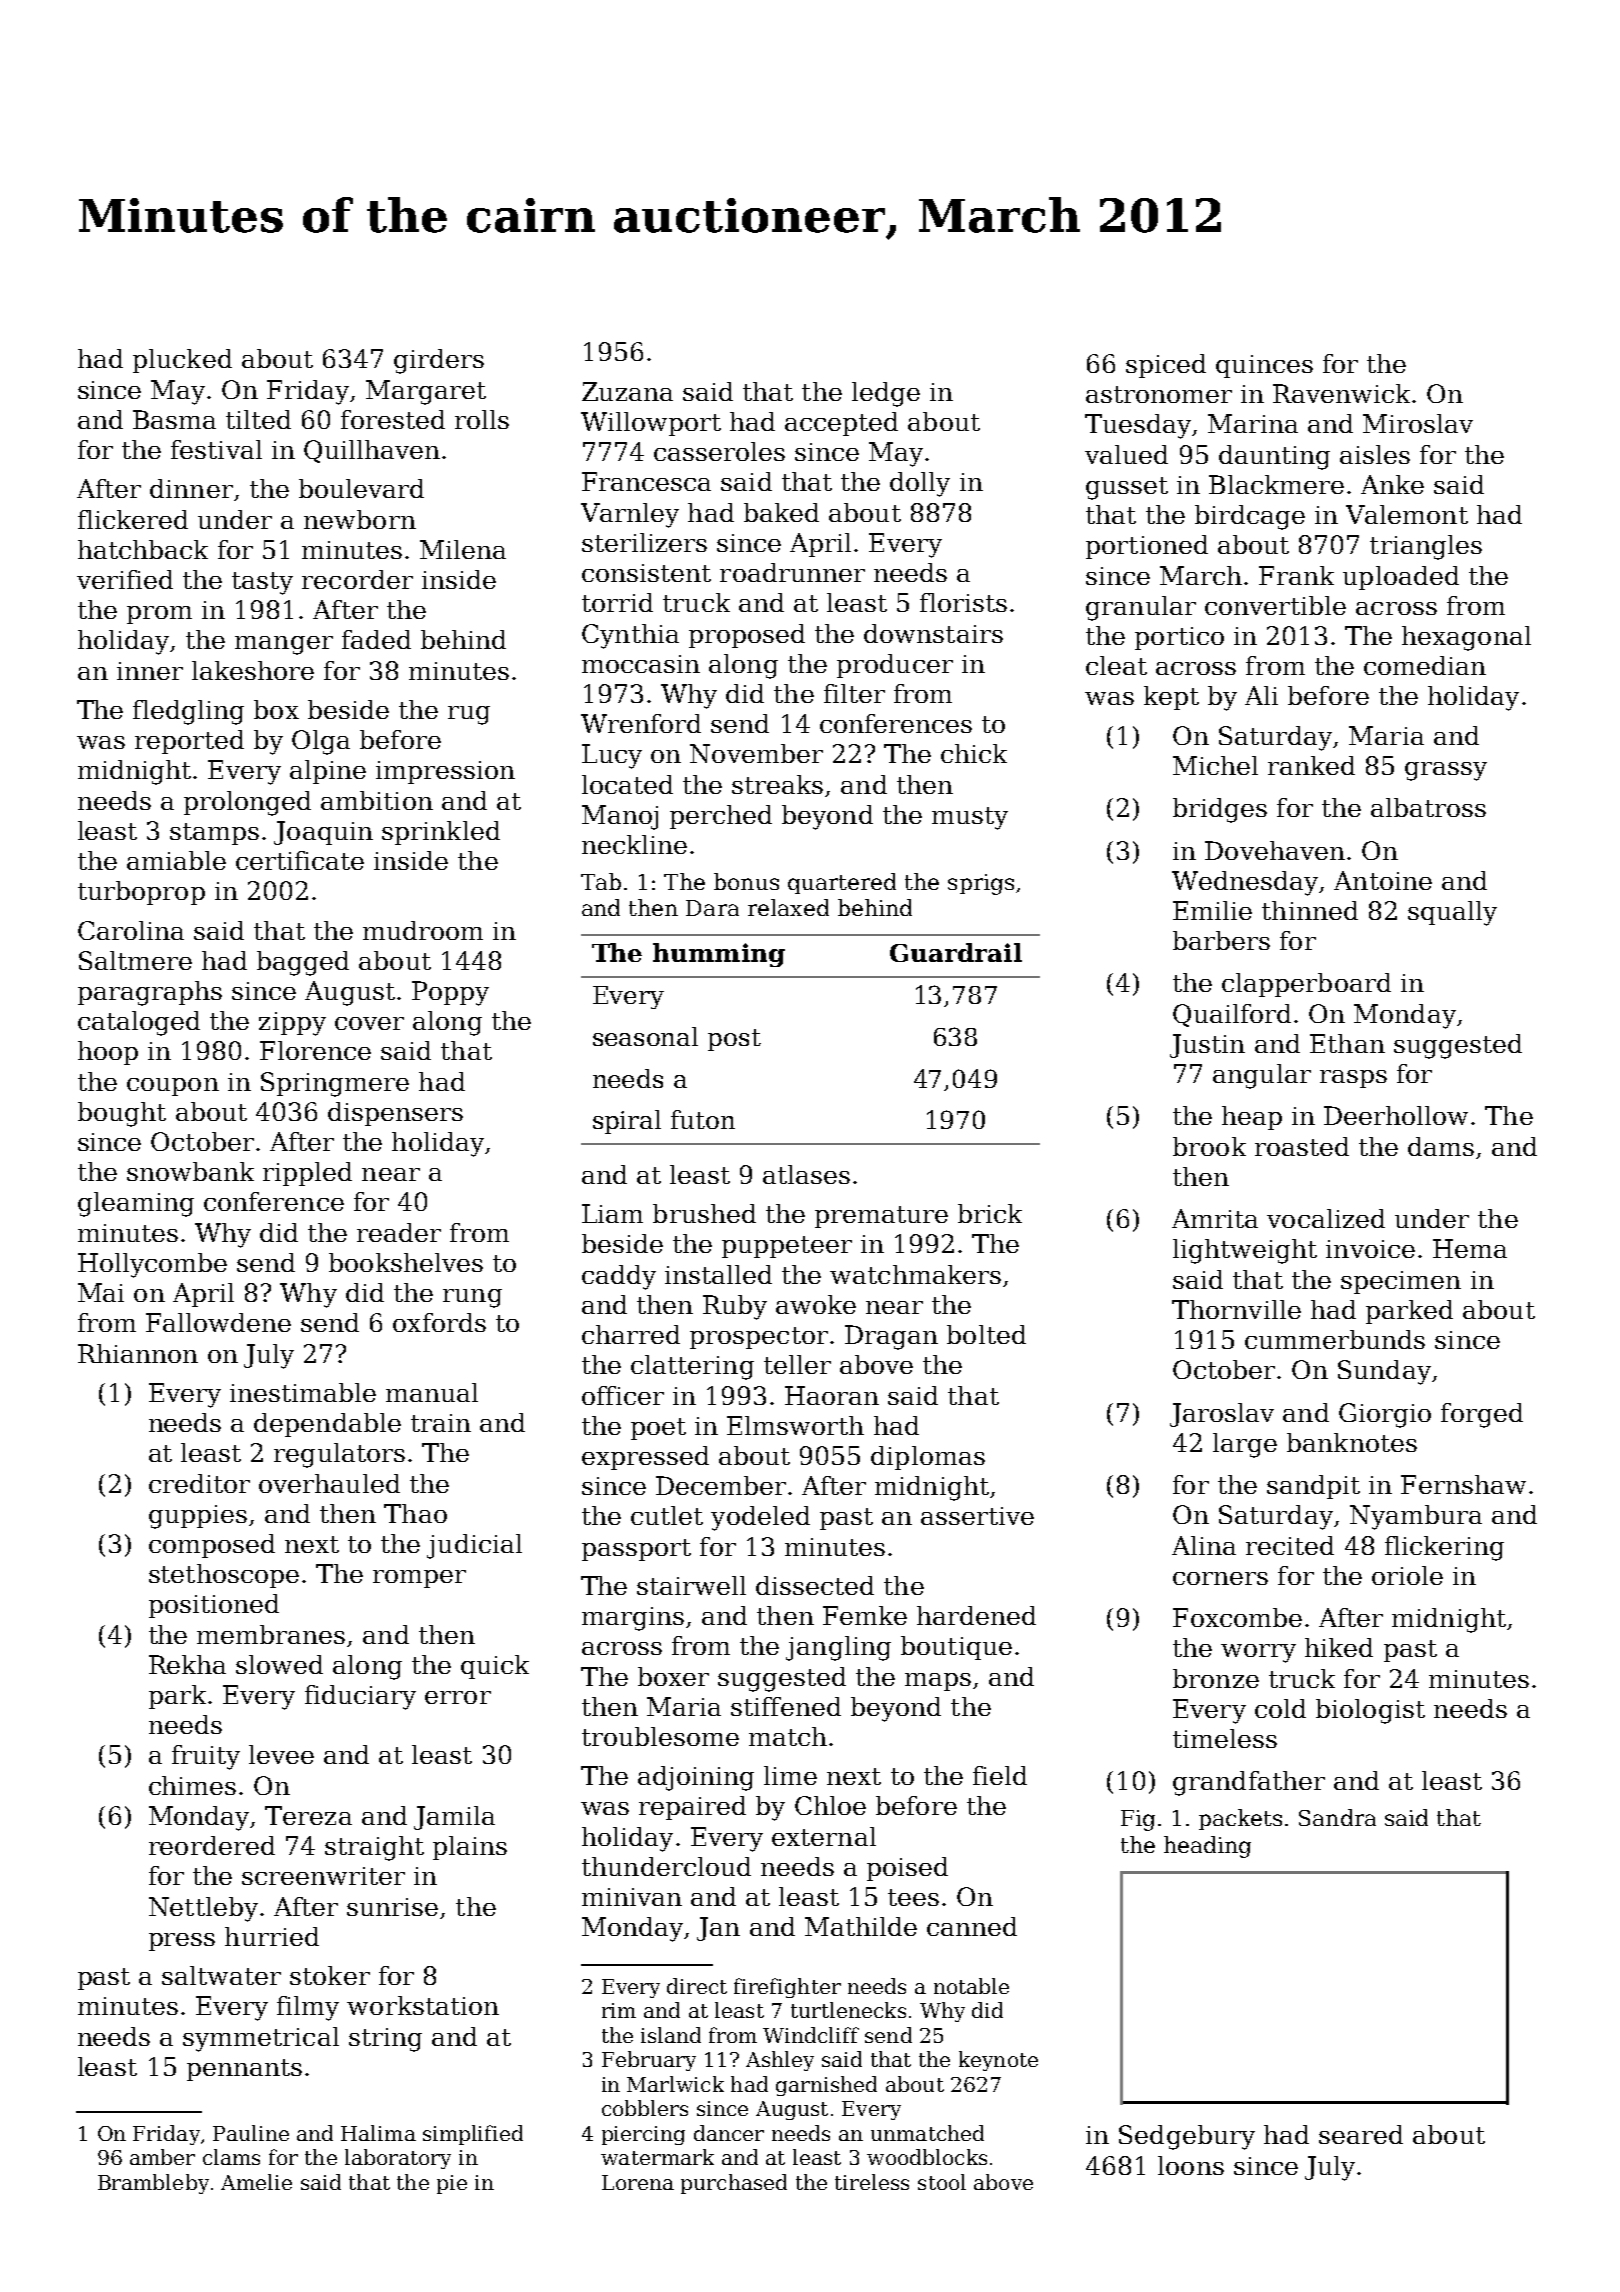 The width and height of the screenshot is (1620, 2292). Describe the element at coordinates (1264, 366) in the screenshot. I see `quinces` at that location.
